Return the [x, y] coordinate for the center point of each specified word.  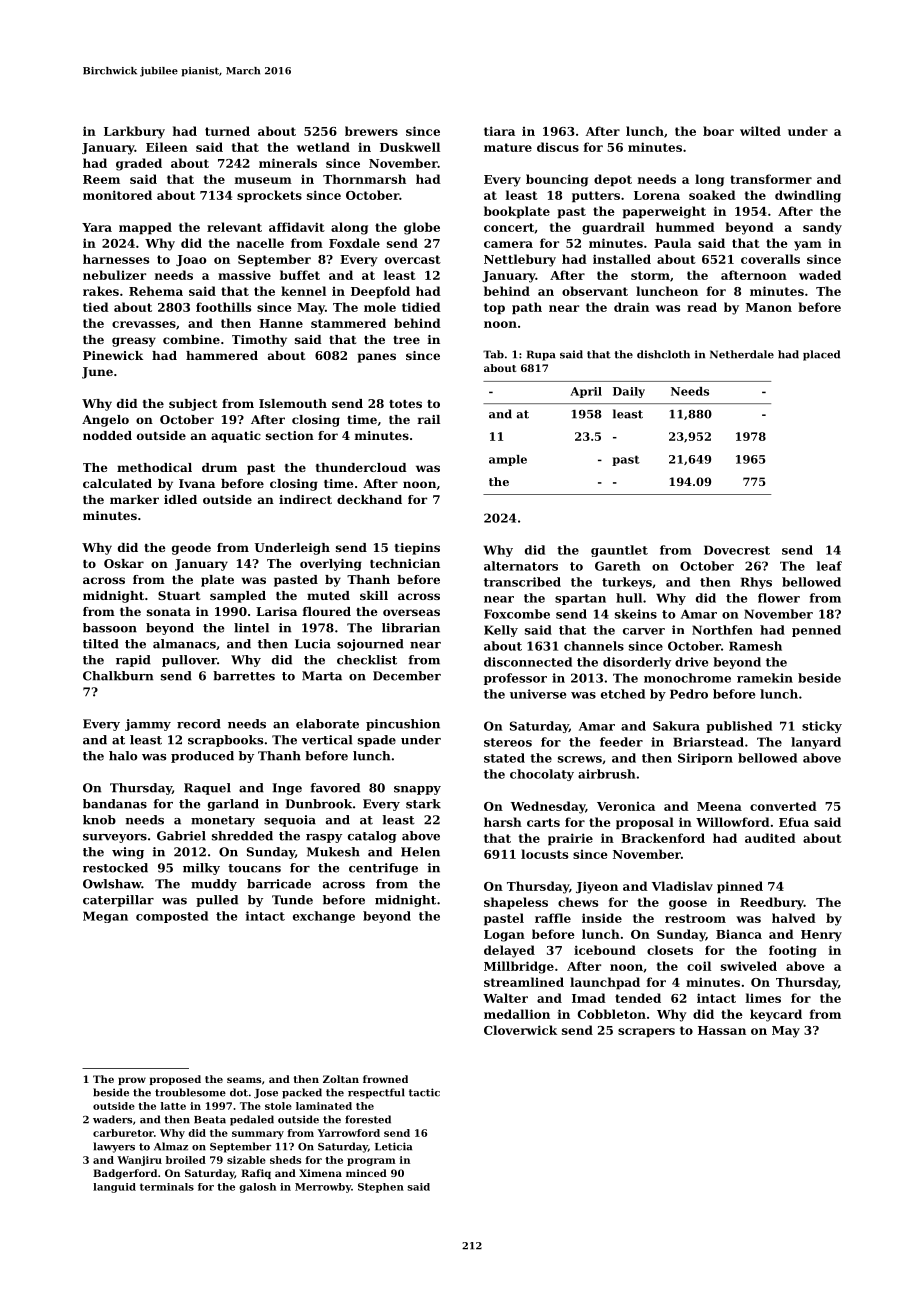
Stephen [381, 1188]
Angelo [105, 421]
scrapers [646, 1033]
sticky [822, 727]
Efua [794, 822]
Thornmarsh [364, 179]
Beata [210, 1120]
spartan [580, 599]
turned [227, 131]
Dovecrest [737, 550]
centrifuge [383, 869]
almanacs [184, 644]
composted [172, 917]
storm [650, 275]
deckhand [369, 499]
